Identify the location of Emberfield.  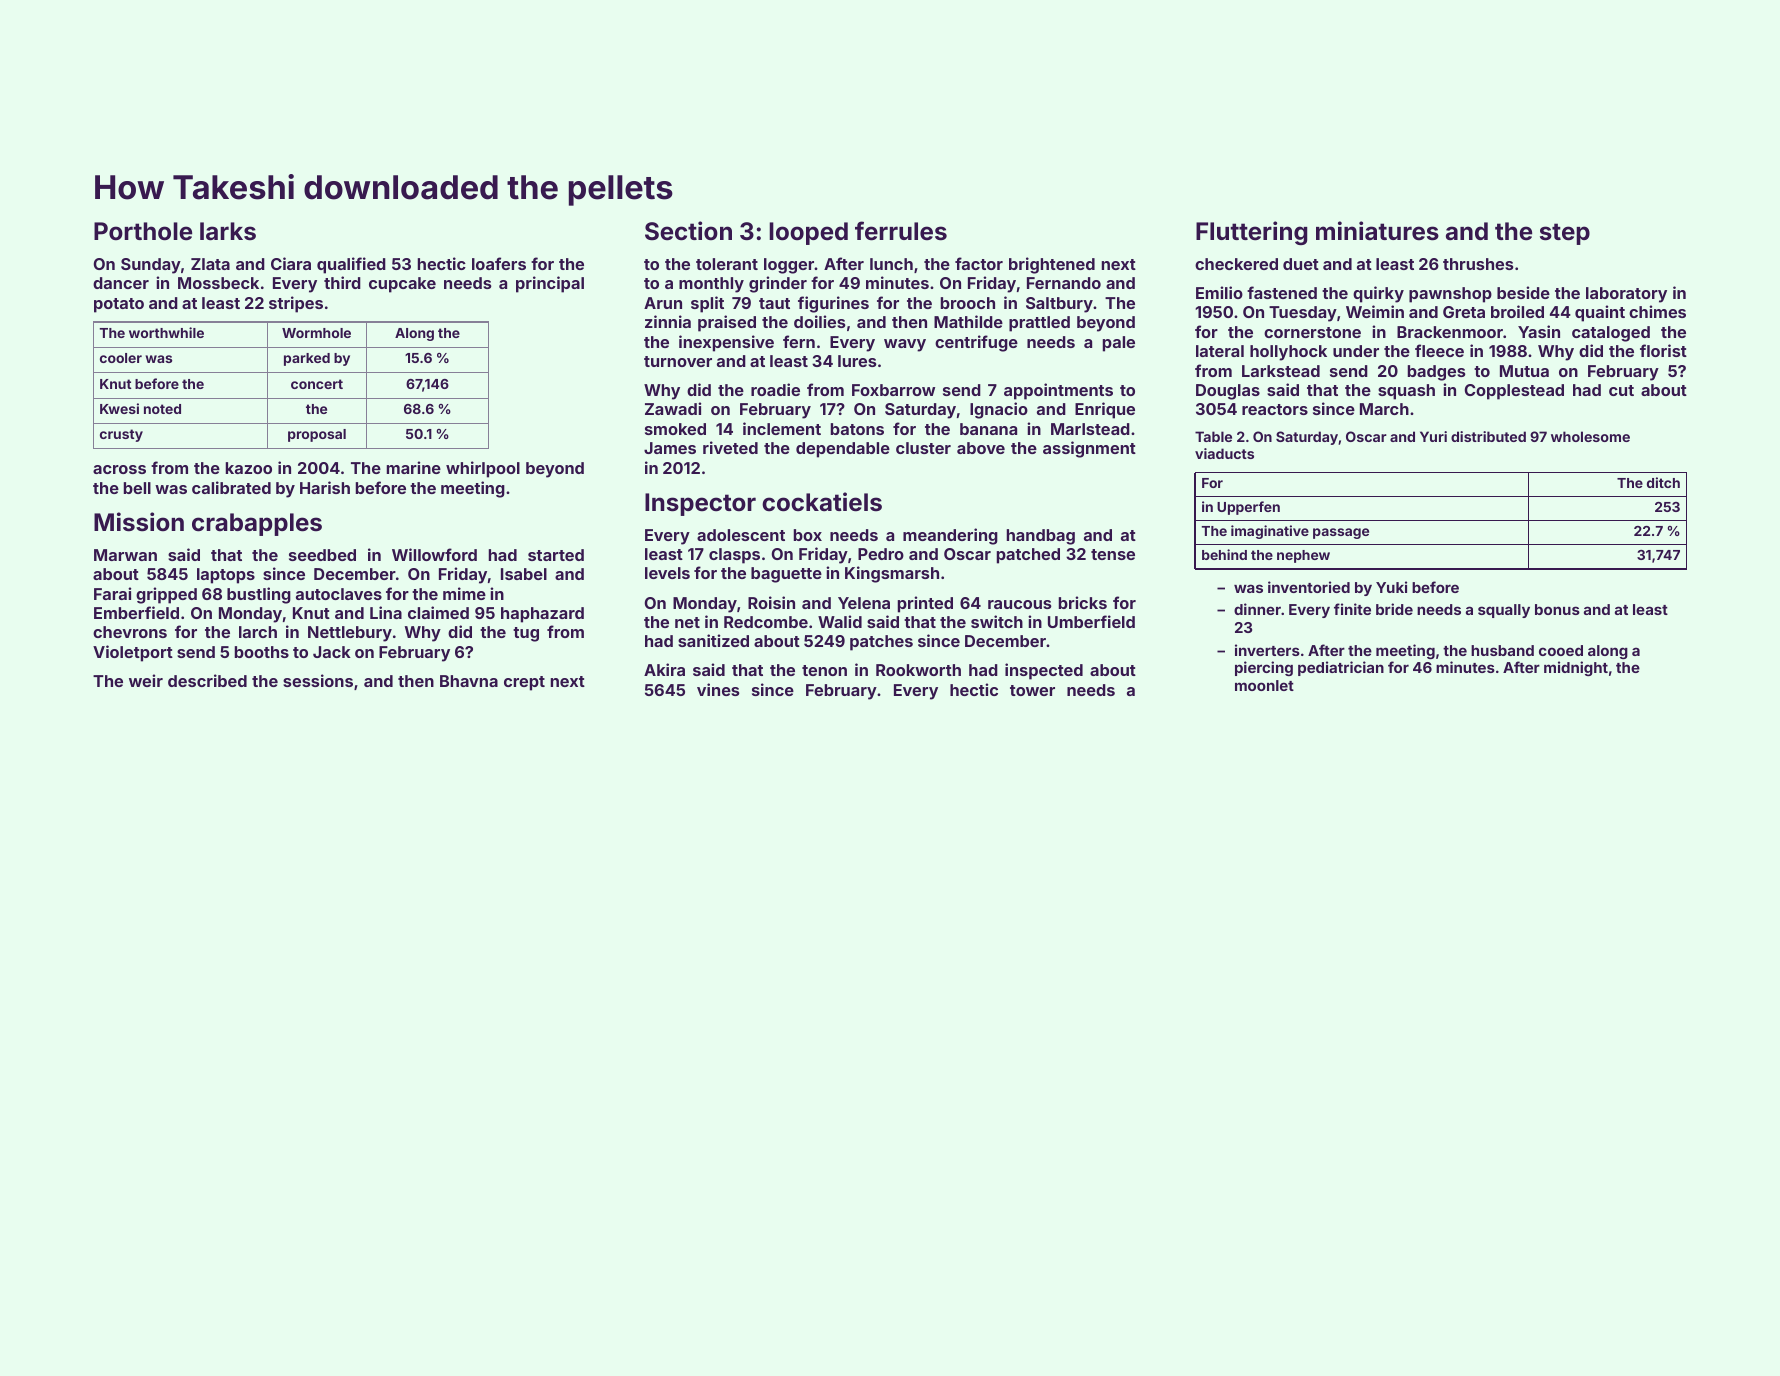
(136, 612).
